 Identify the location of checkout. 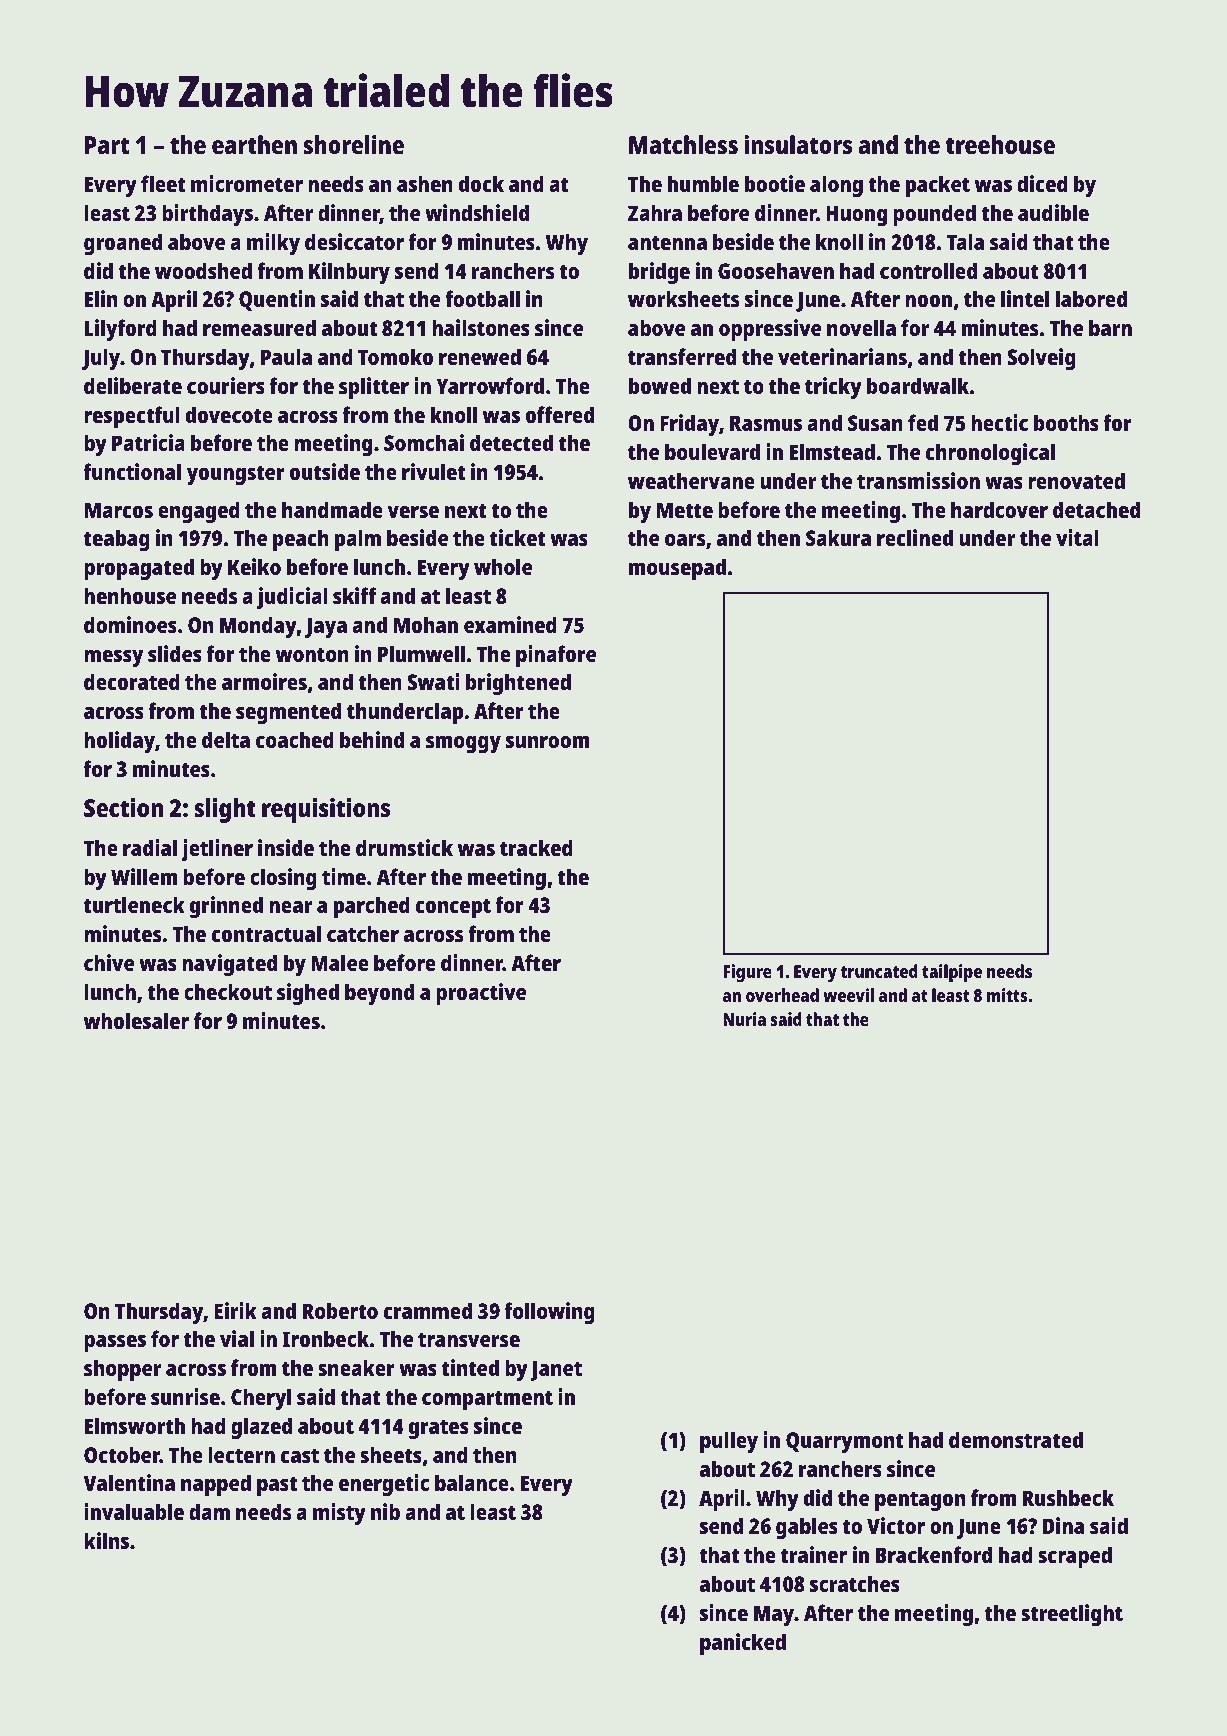
(228, 991).
